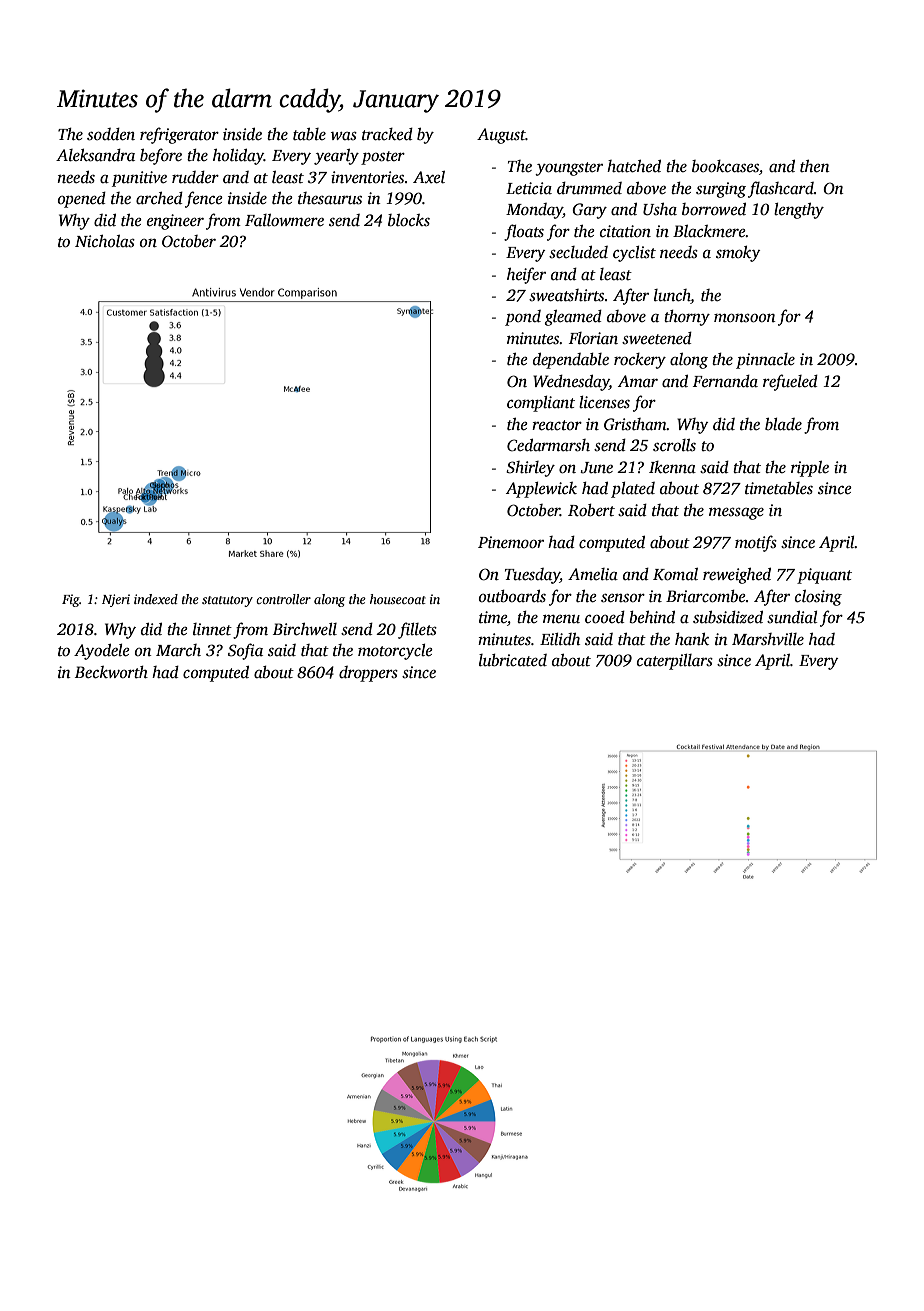  Describe the element at coordinates (526, 275) in the page. I see `heifer` at that location.
